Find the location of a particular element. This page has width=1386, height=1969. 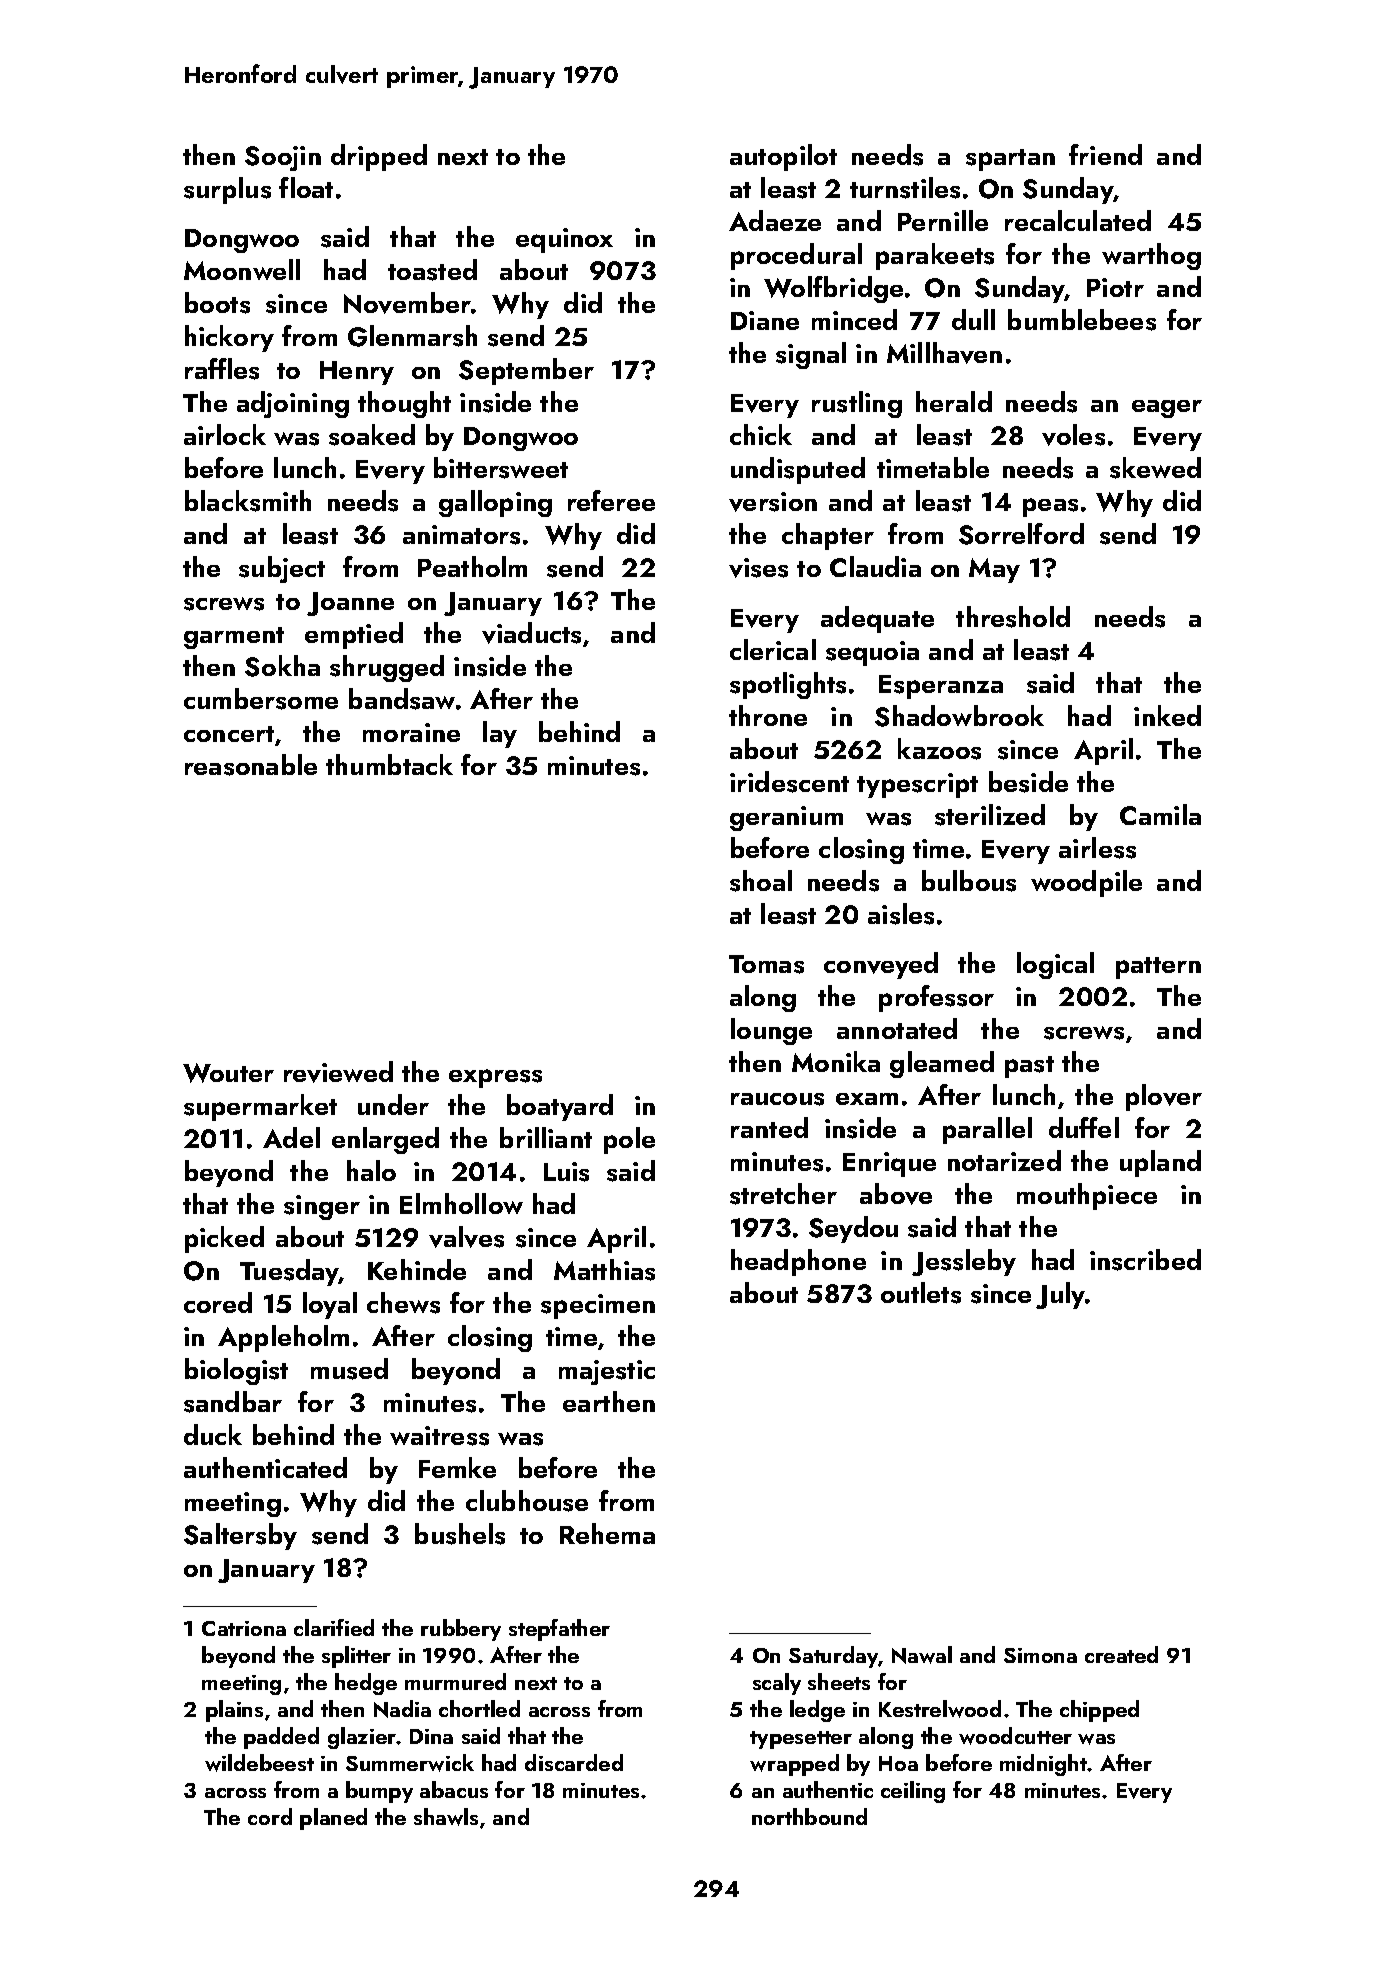

boatyard is located at coordinates (560, 1107).
